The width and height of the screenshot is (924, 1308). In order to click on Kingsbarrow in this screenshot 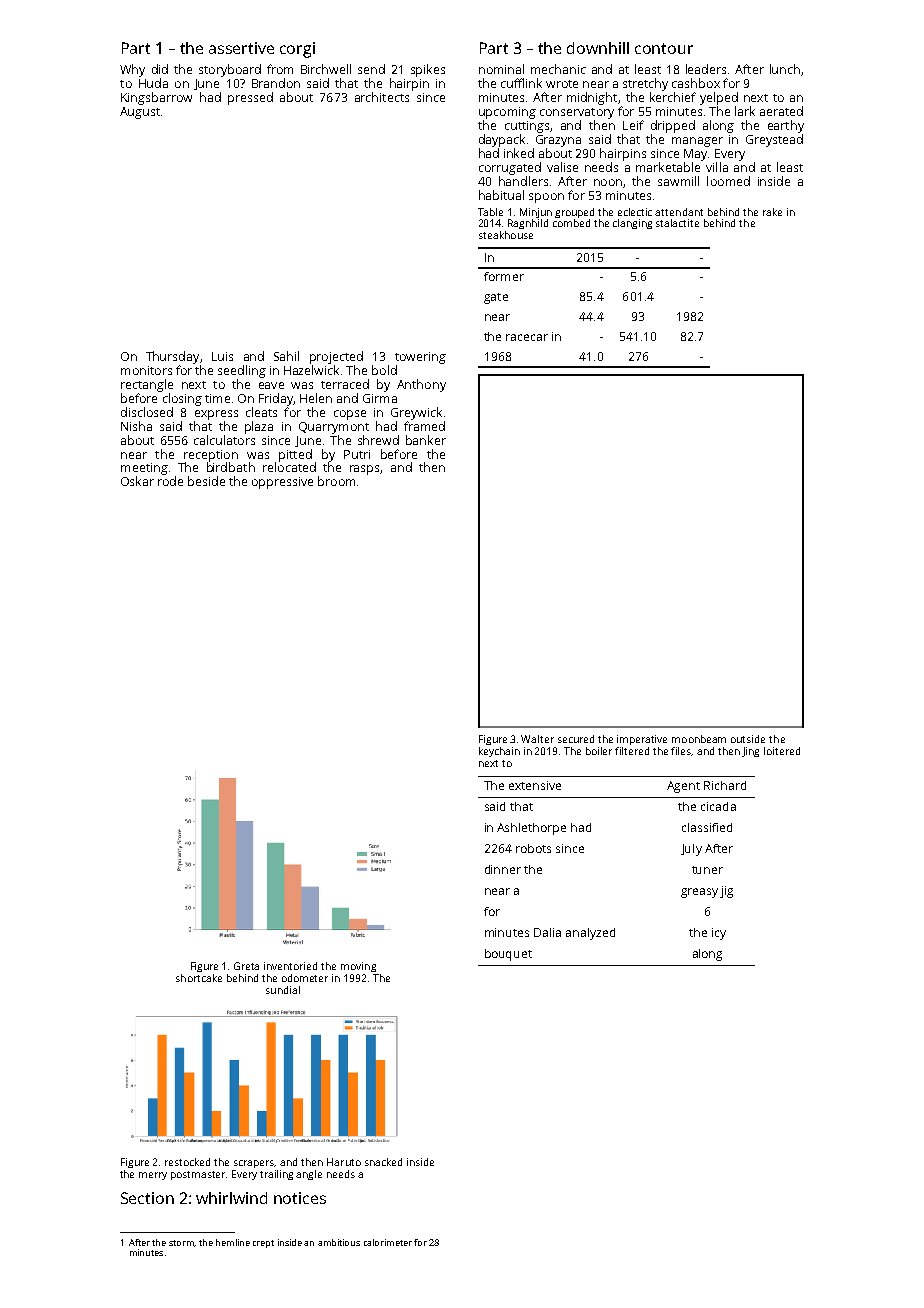, I will do `click(156, 98)`.
